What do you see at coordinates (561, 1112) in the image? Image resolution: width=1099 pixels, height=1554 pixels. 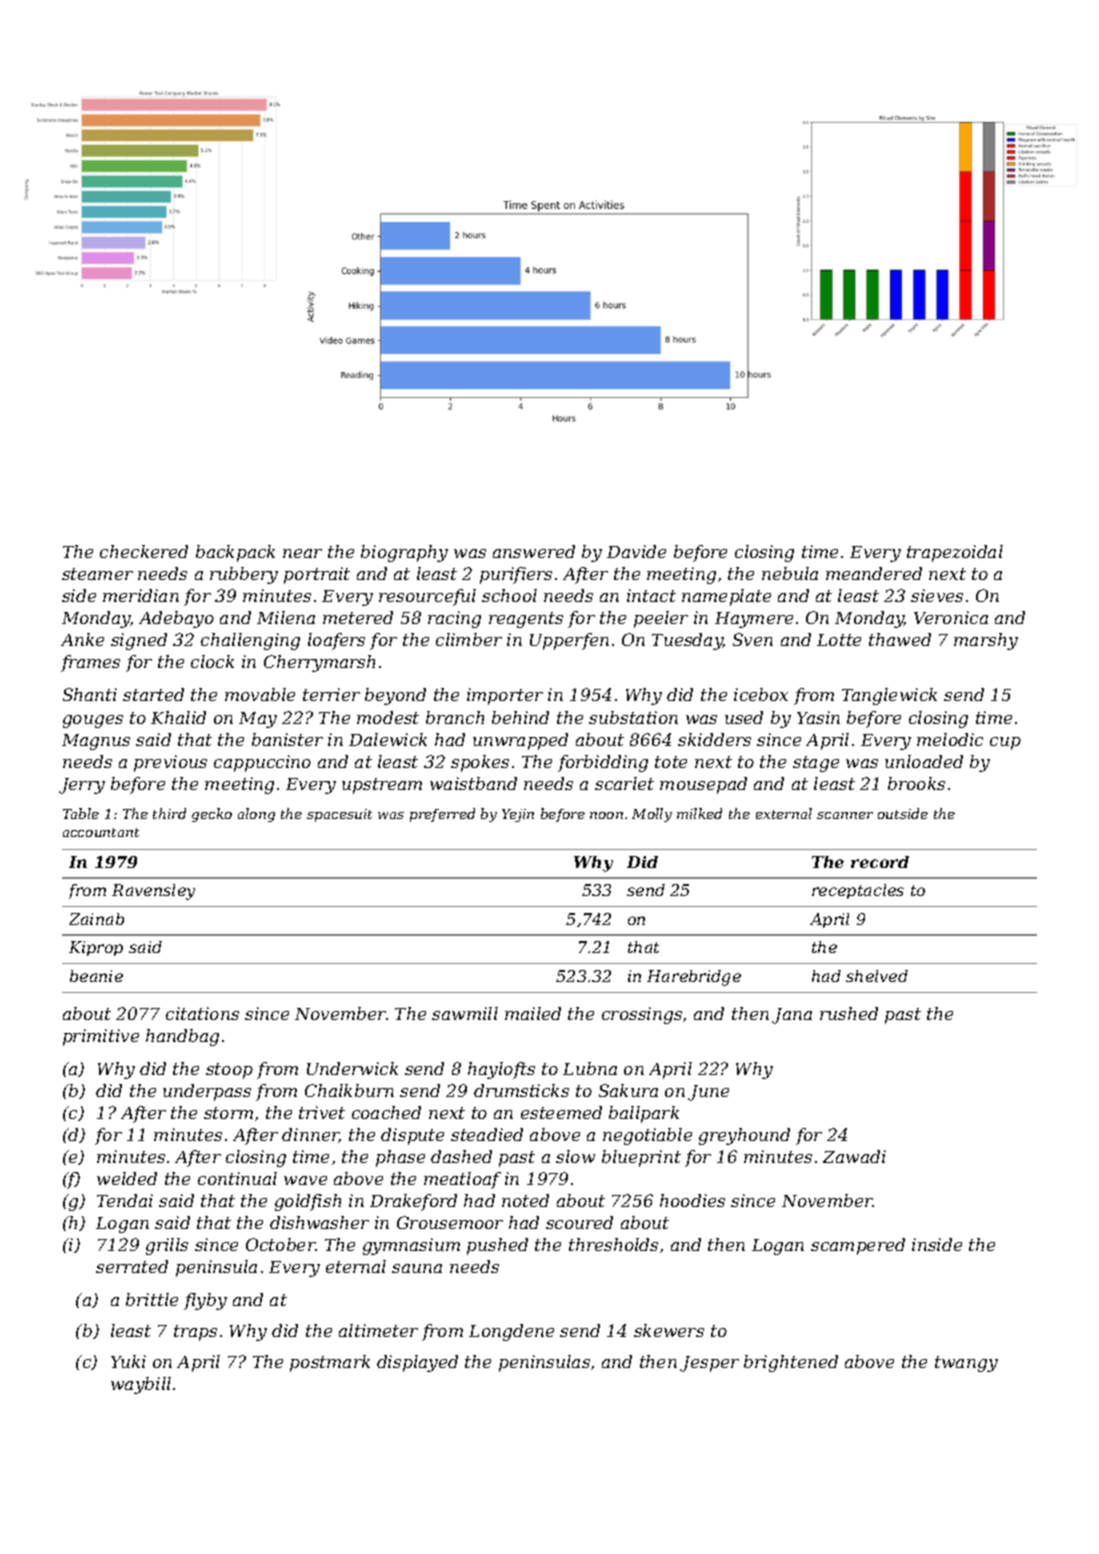 I see `esteemed` at bounding box center [561, 1112].
